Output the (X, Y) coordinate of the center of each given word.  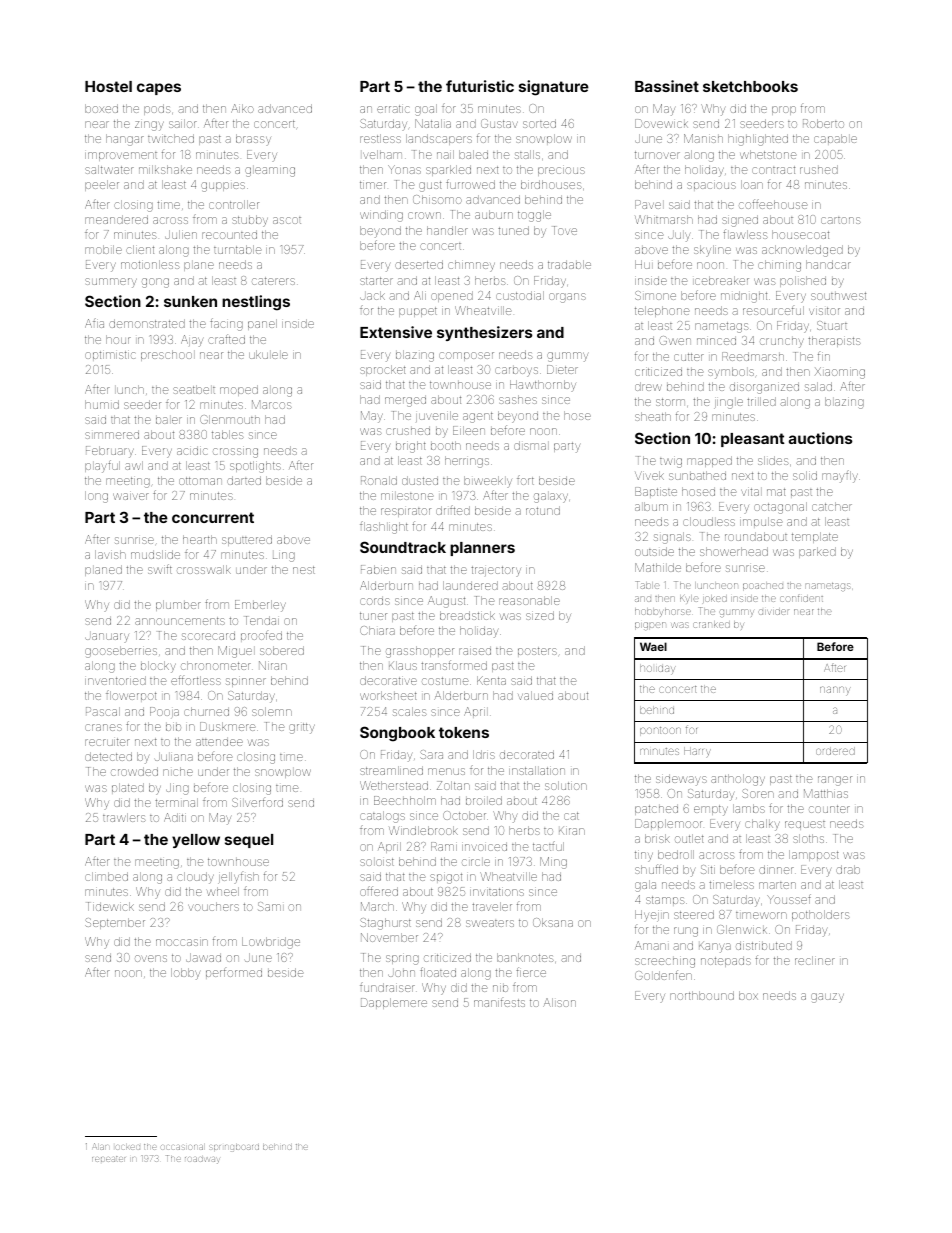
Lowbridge (271, 943)
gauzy (827, 998)
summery (111, 283)
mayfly (840, 476)
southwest (838, 296)
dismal (530, 445)
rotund (543, 510)
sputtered (247, 540)
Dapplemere (394, 1003)
